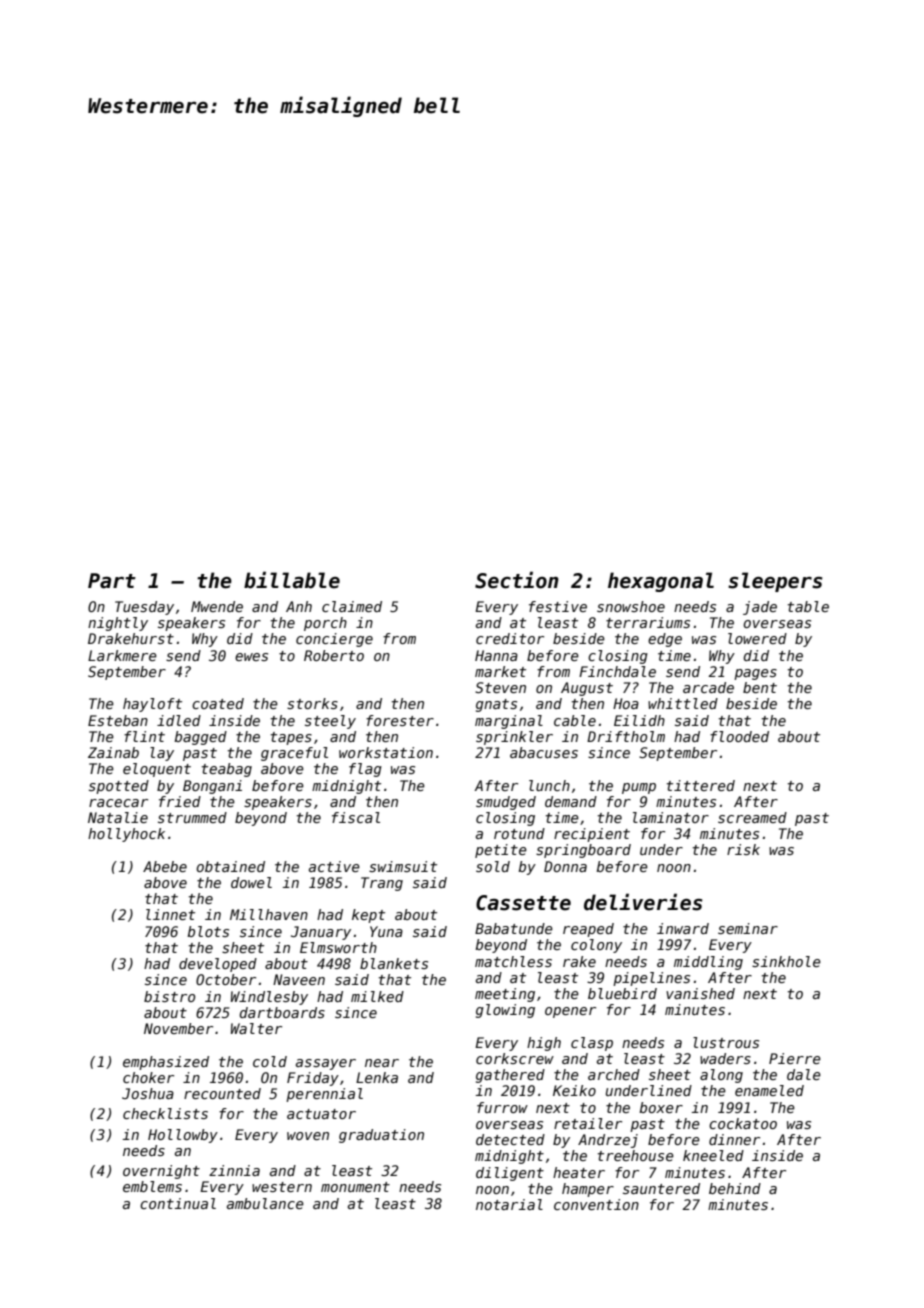 The image size is (924, 1308). Describe the element at coordinates (614, 1074) in the screenshot. I see `arched` at that location.
